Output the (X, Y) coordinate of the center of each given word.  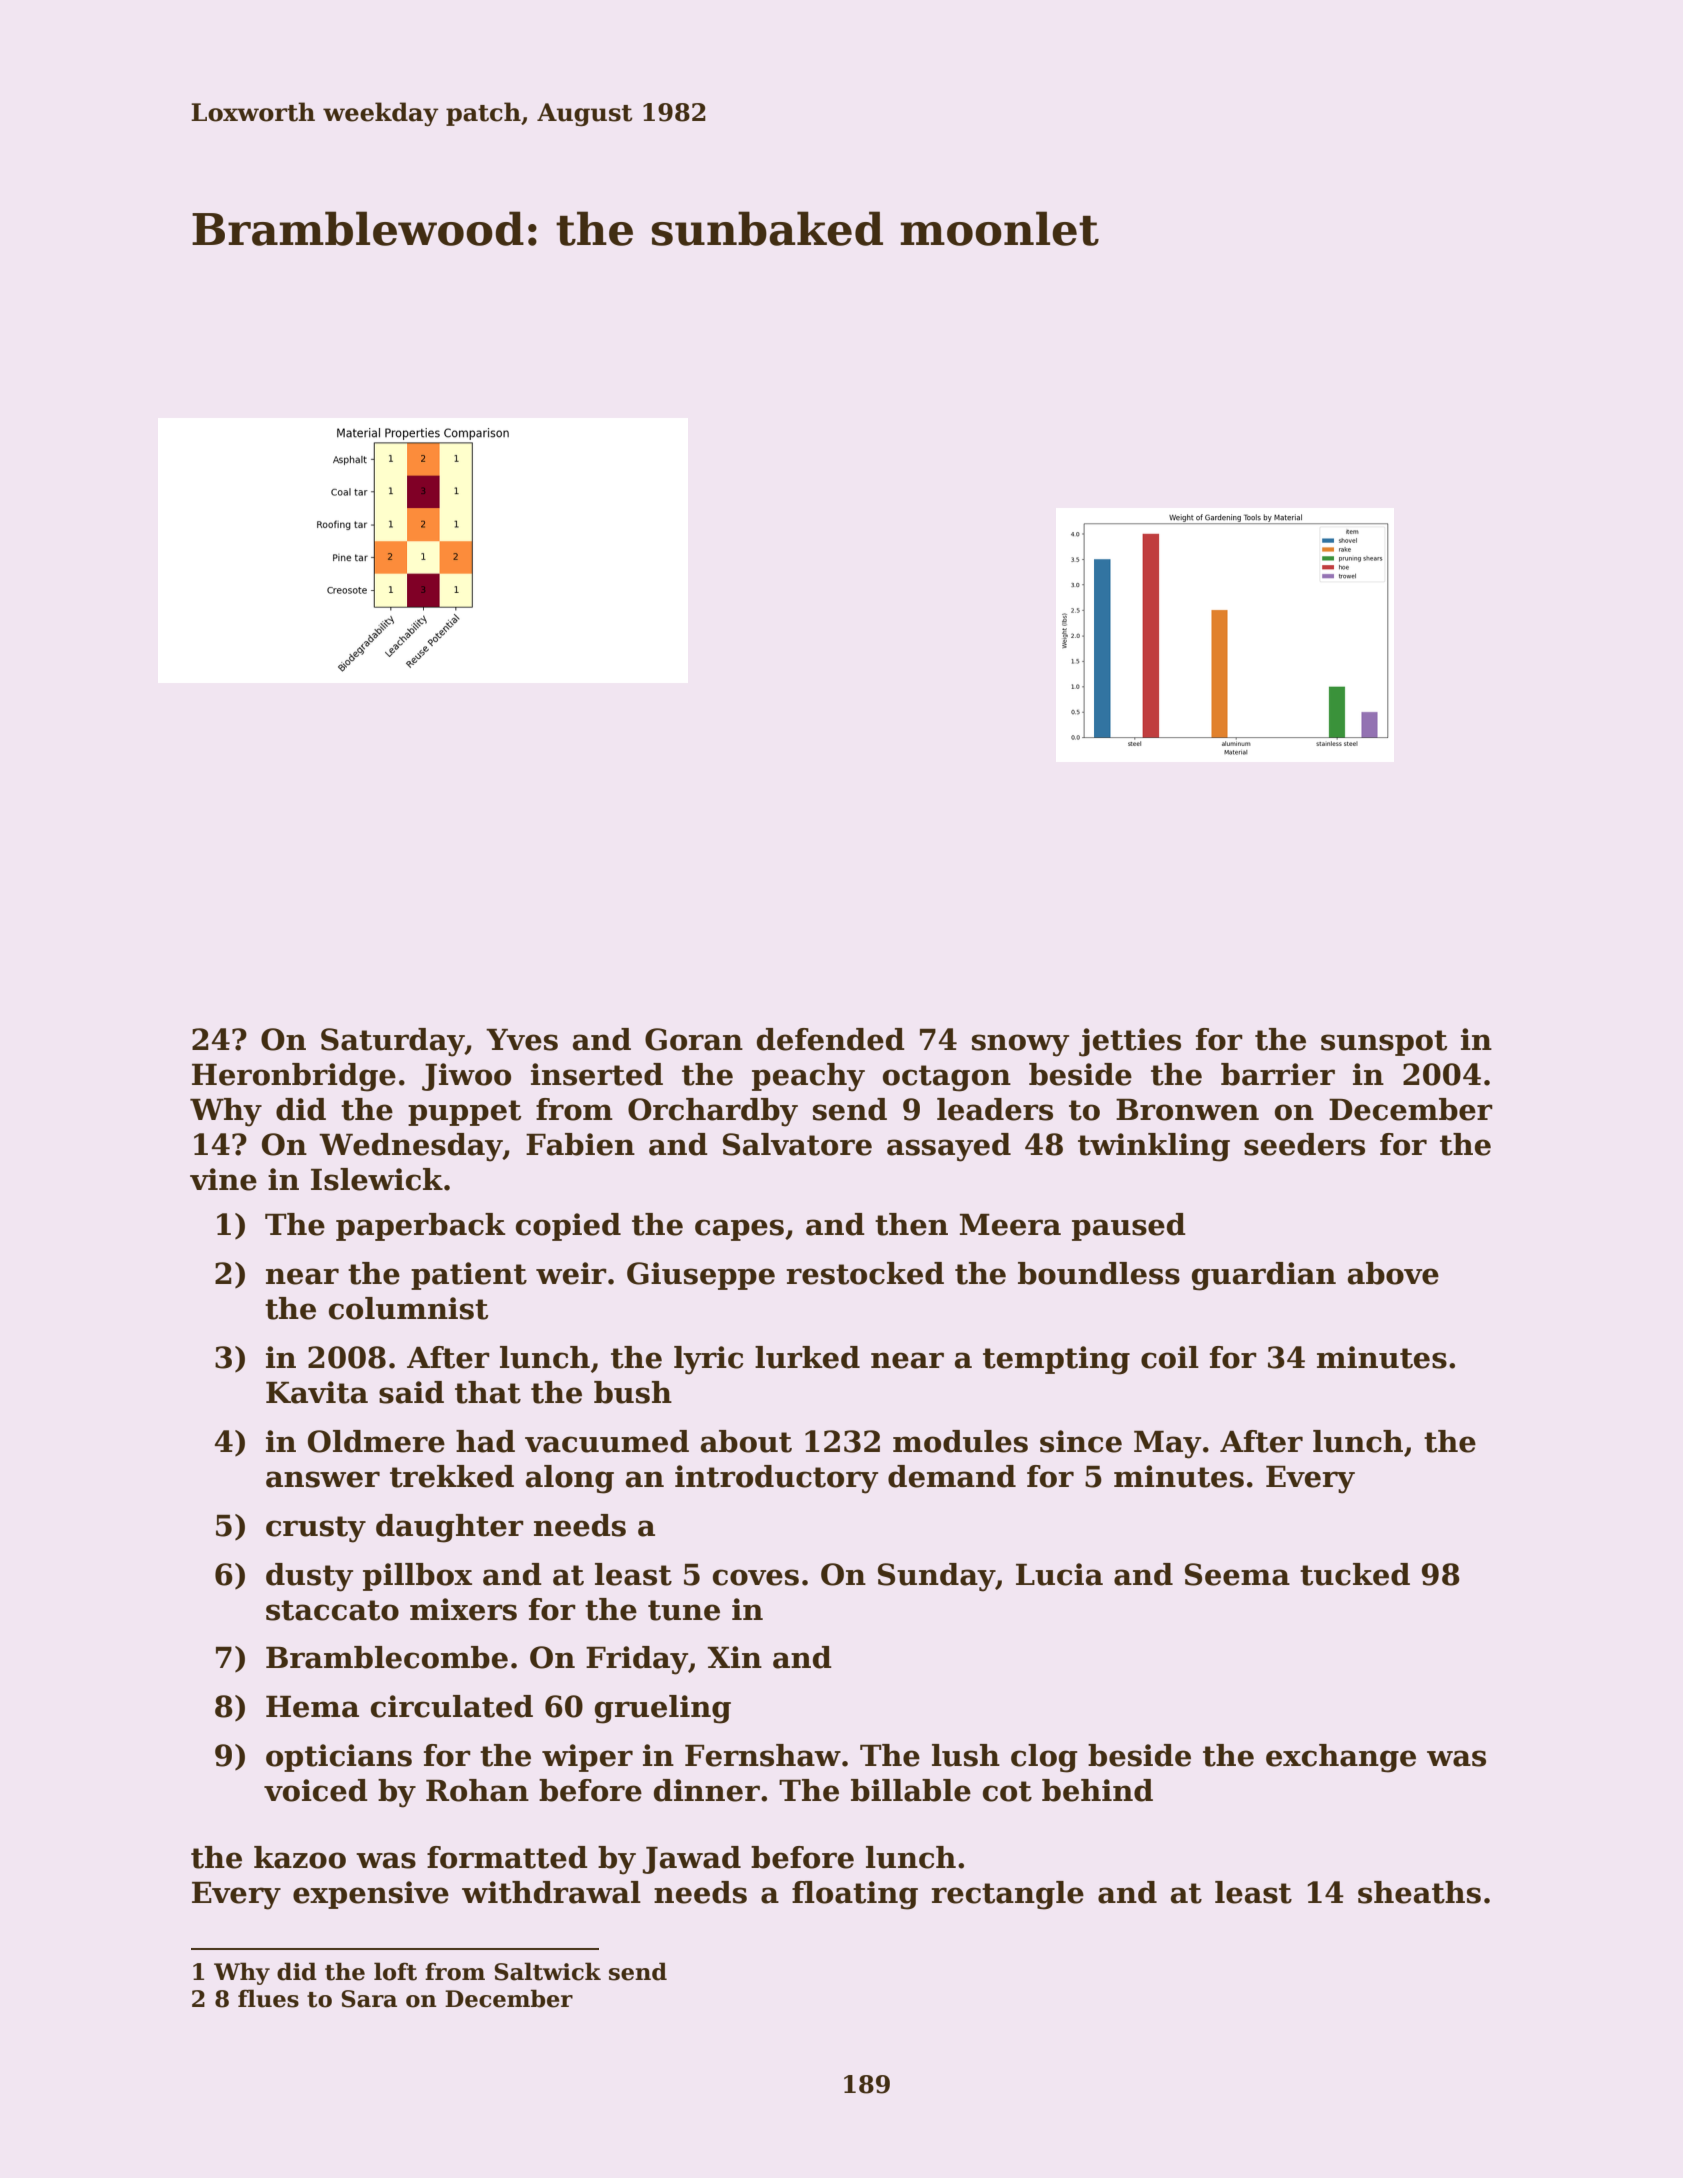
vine (223, 1179)
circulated (452, 1706)
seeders (1304, 1144)
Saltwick (547, 1971)
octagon (947, 1078)
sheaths (1419, 1892)
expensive (371, 1895)
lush (966, 1755)
